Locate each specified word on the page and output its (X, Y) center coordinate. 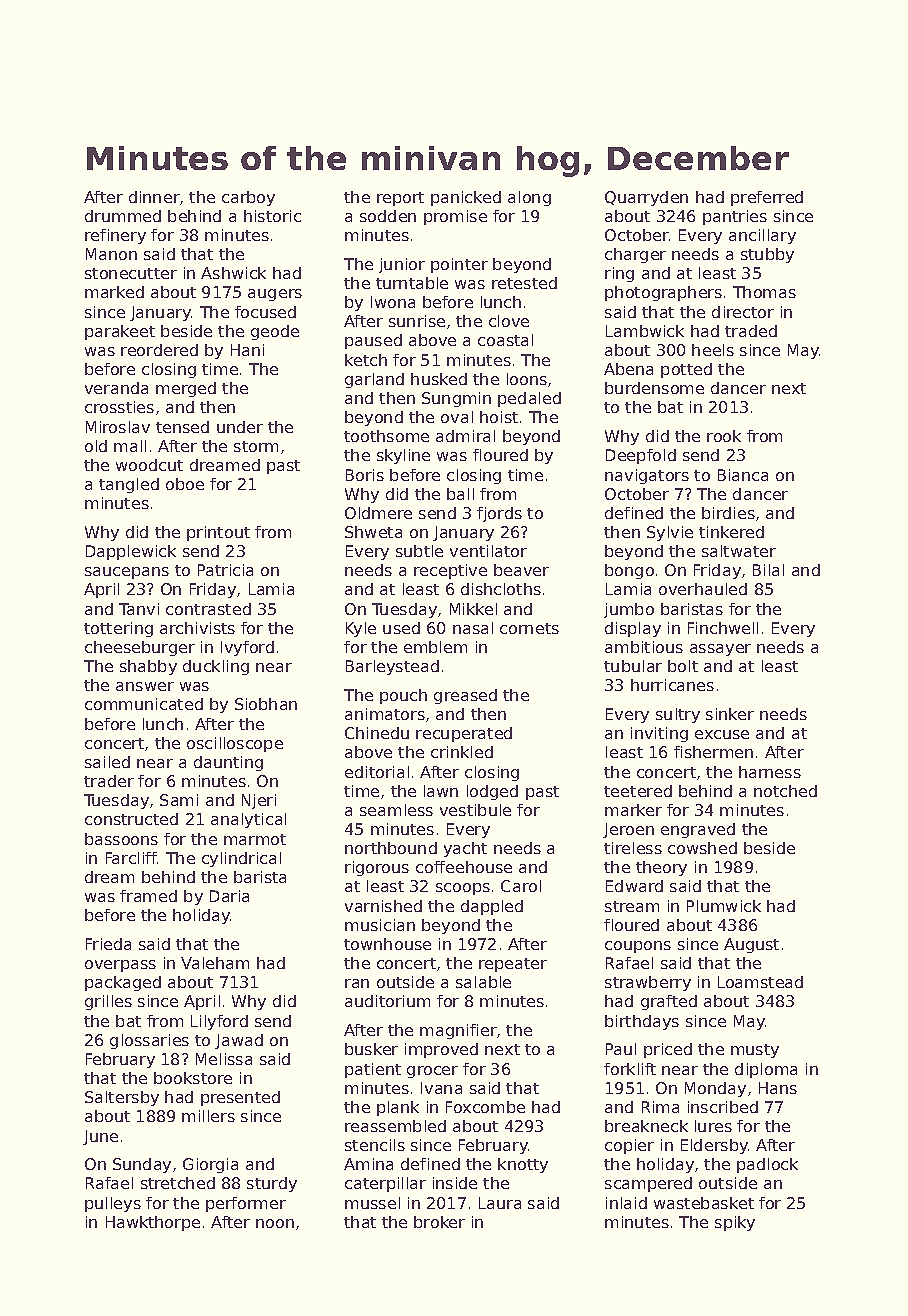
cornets (529, 628)
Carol (521, 886)
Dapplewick (131, 552)
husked (439, 379)
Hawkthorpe (153, 1223)
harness (770, 772)
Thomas (764, 292)
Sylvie (670, 533)
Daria (229, 896)
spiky (735, 1223)
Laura (500, 1203)
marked (114, 292)
